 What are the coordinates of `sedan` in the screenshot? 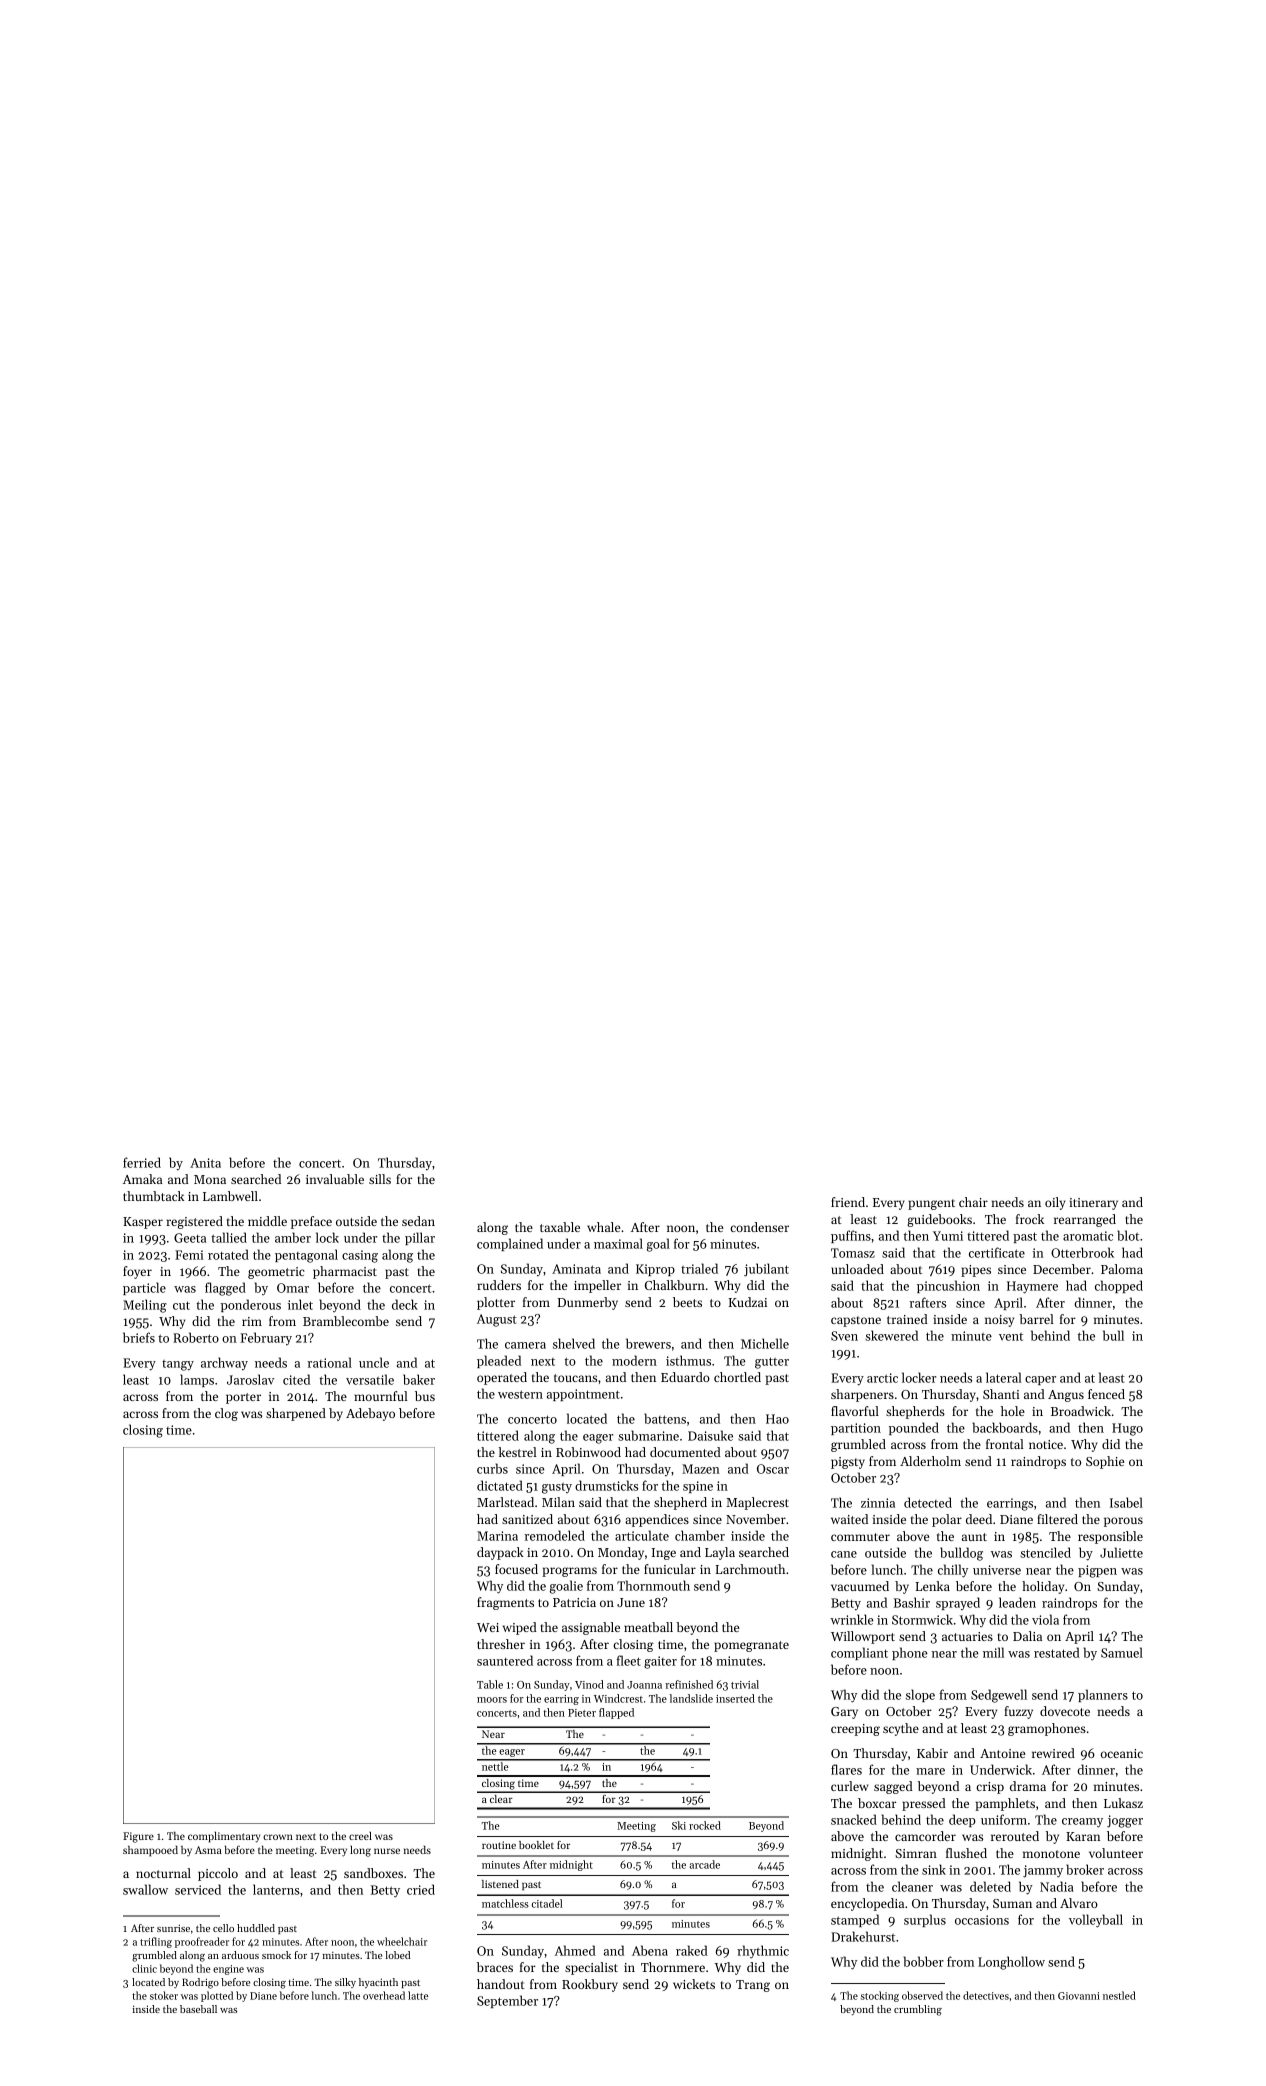 It's located at (418, 1221).
